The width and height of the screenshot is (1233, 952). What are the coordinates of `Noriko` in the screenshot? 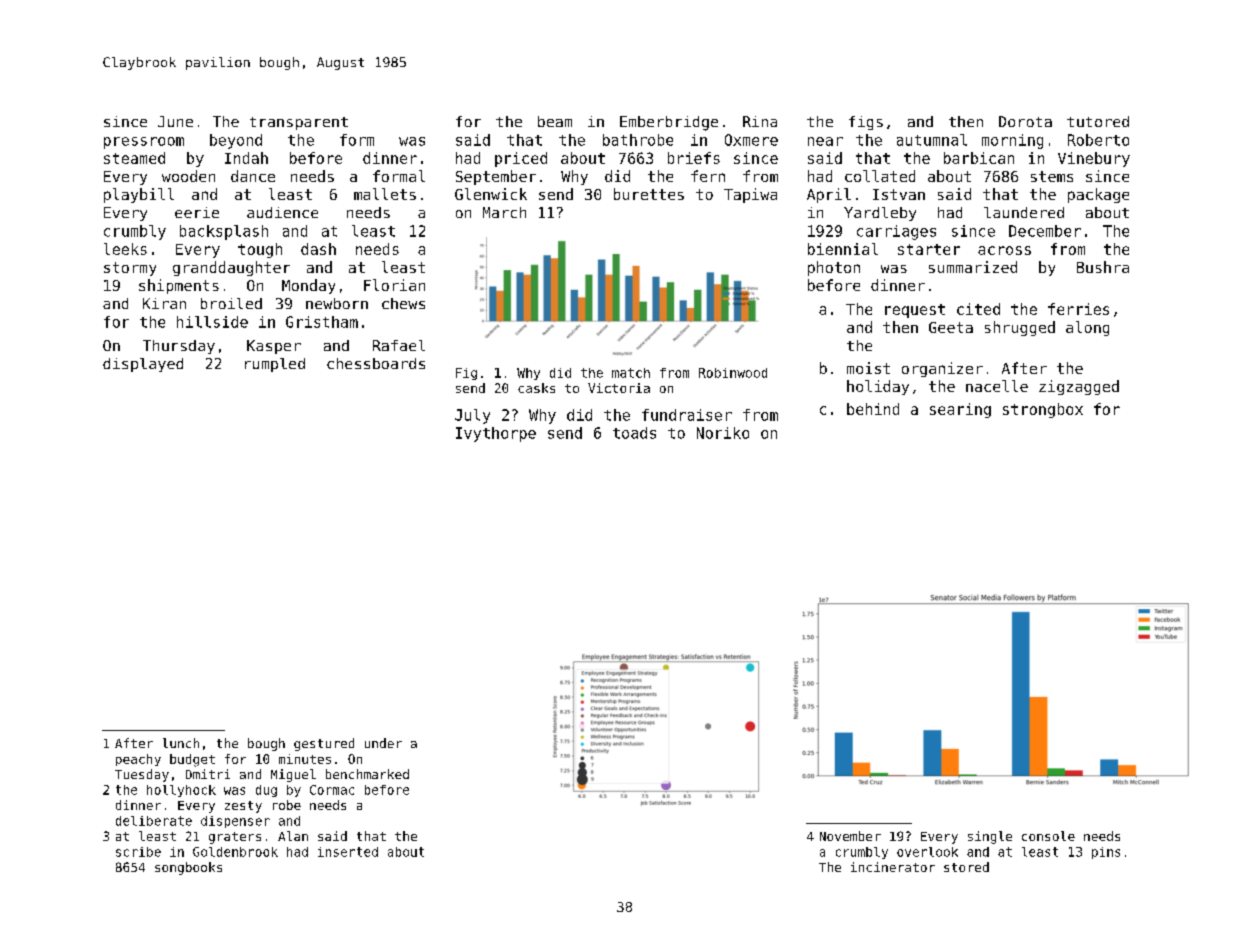 It's located at (723, 433).
